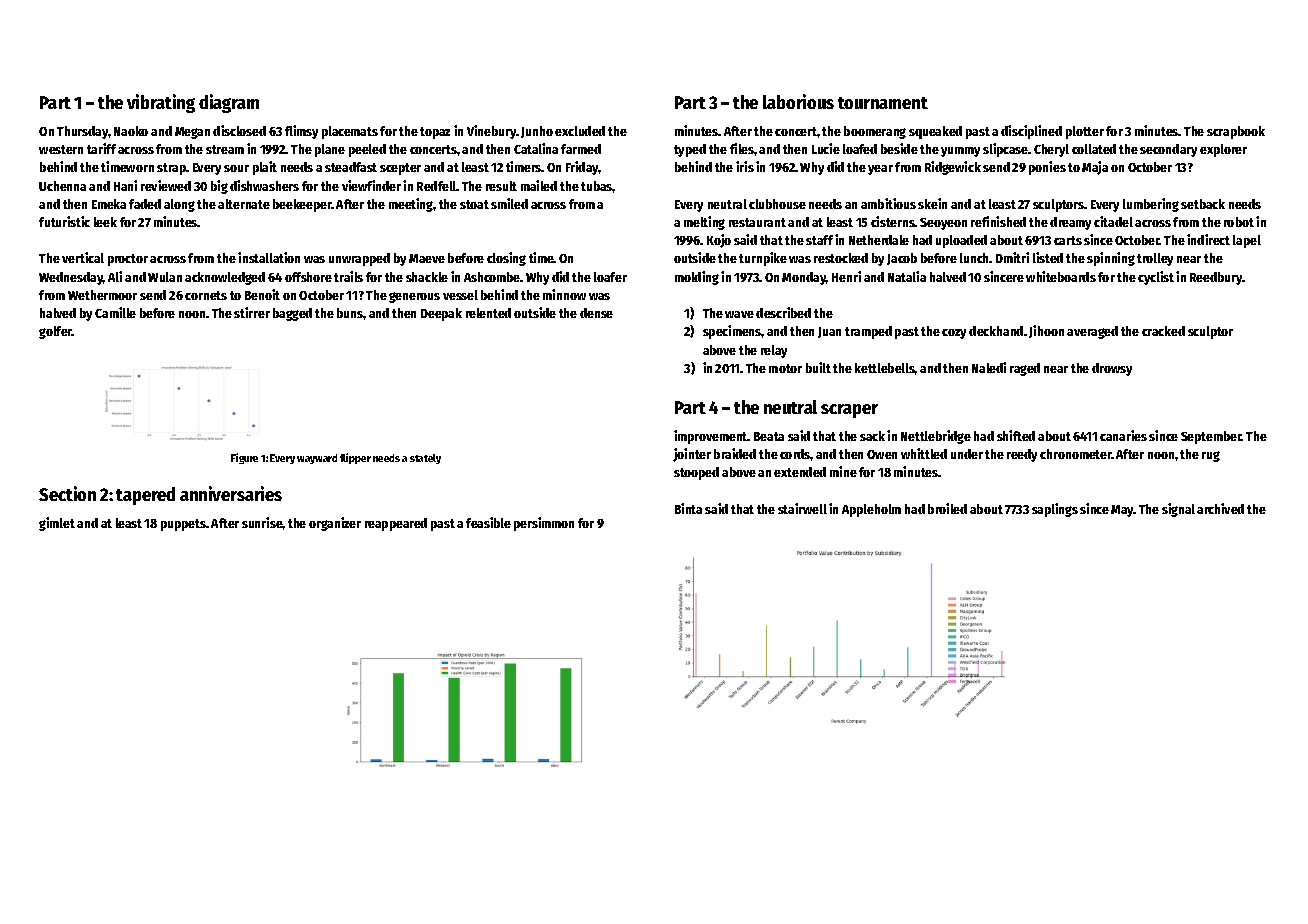 The height and width of the screenshot is (924, 1308). Describe the element at coordinates (57, 524) in the screenshot. I see `gimlet` at that location.
